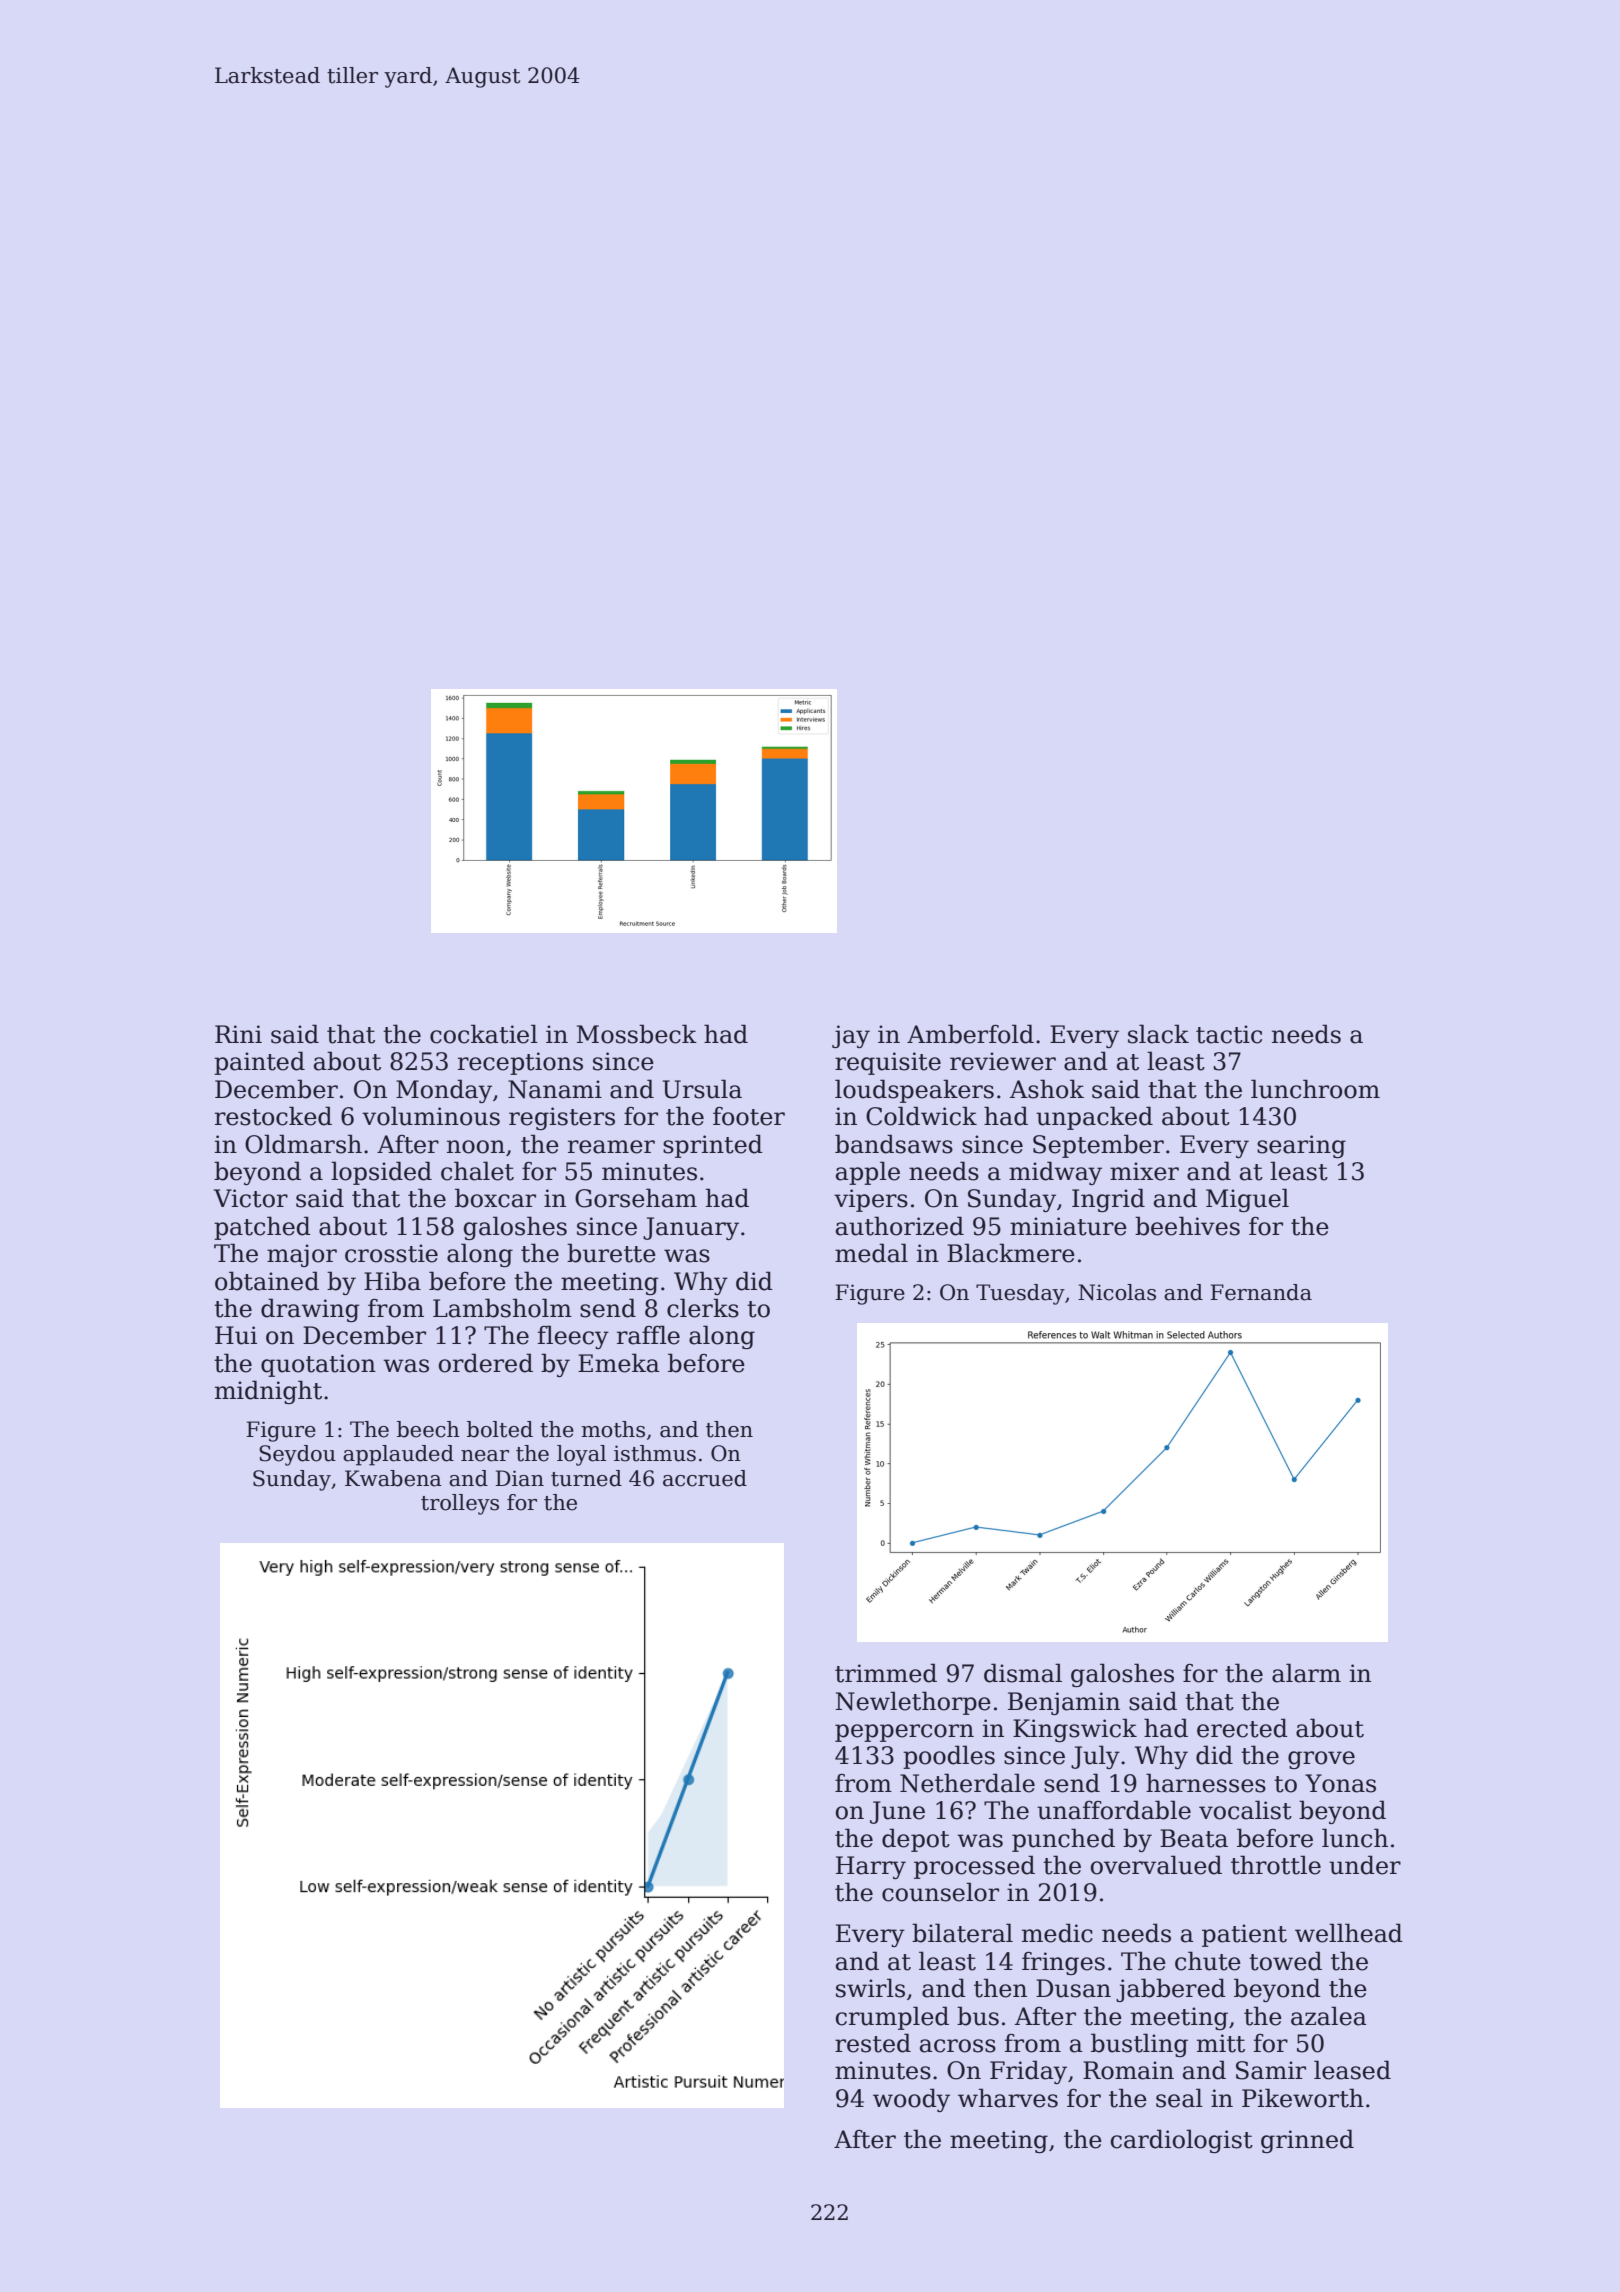  Describe the element at coordinates (1306, 1673) in the screenshot. I see `alarm` at that location.
